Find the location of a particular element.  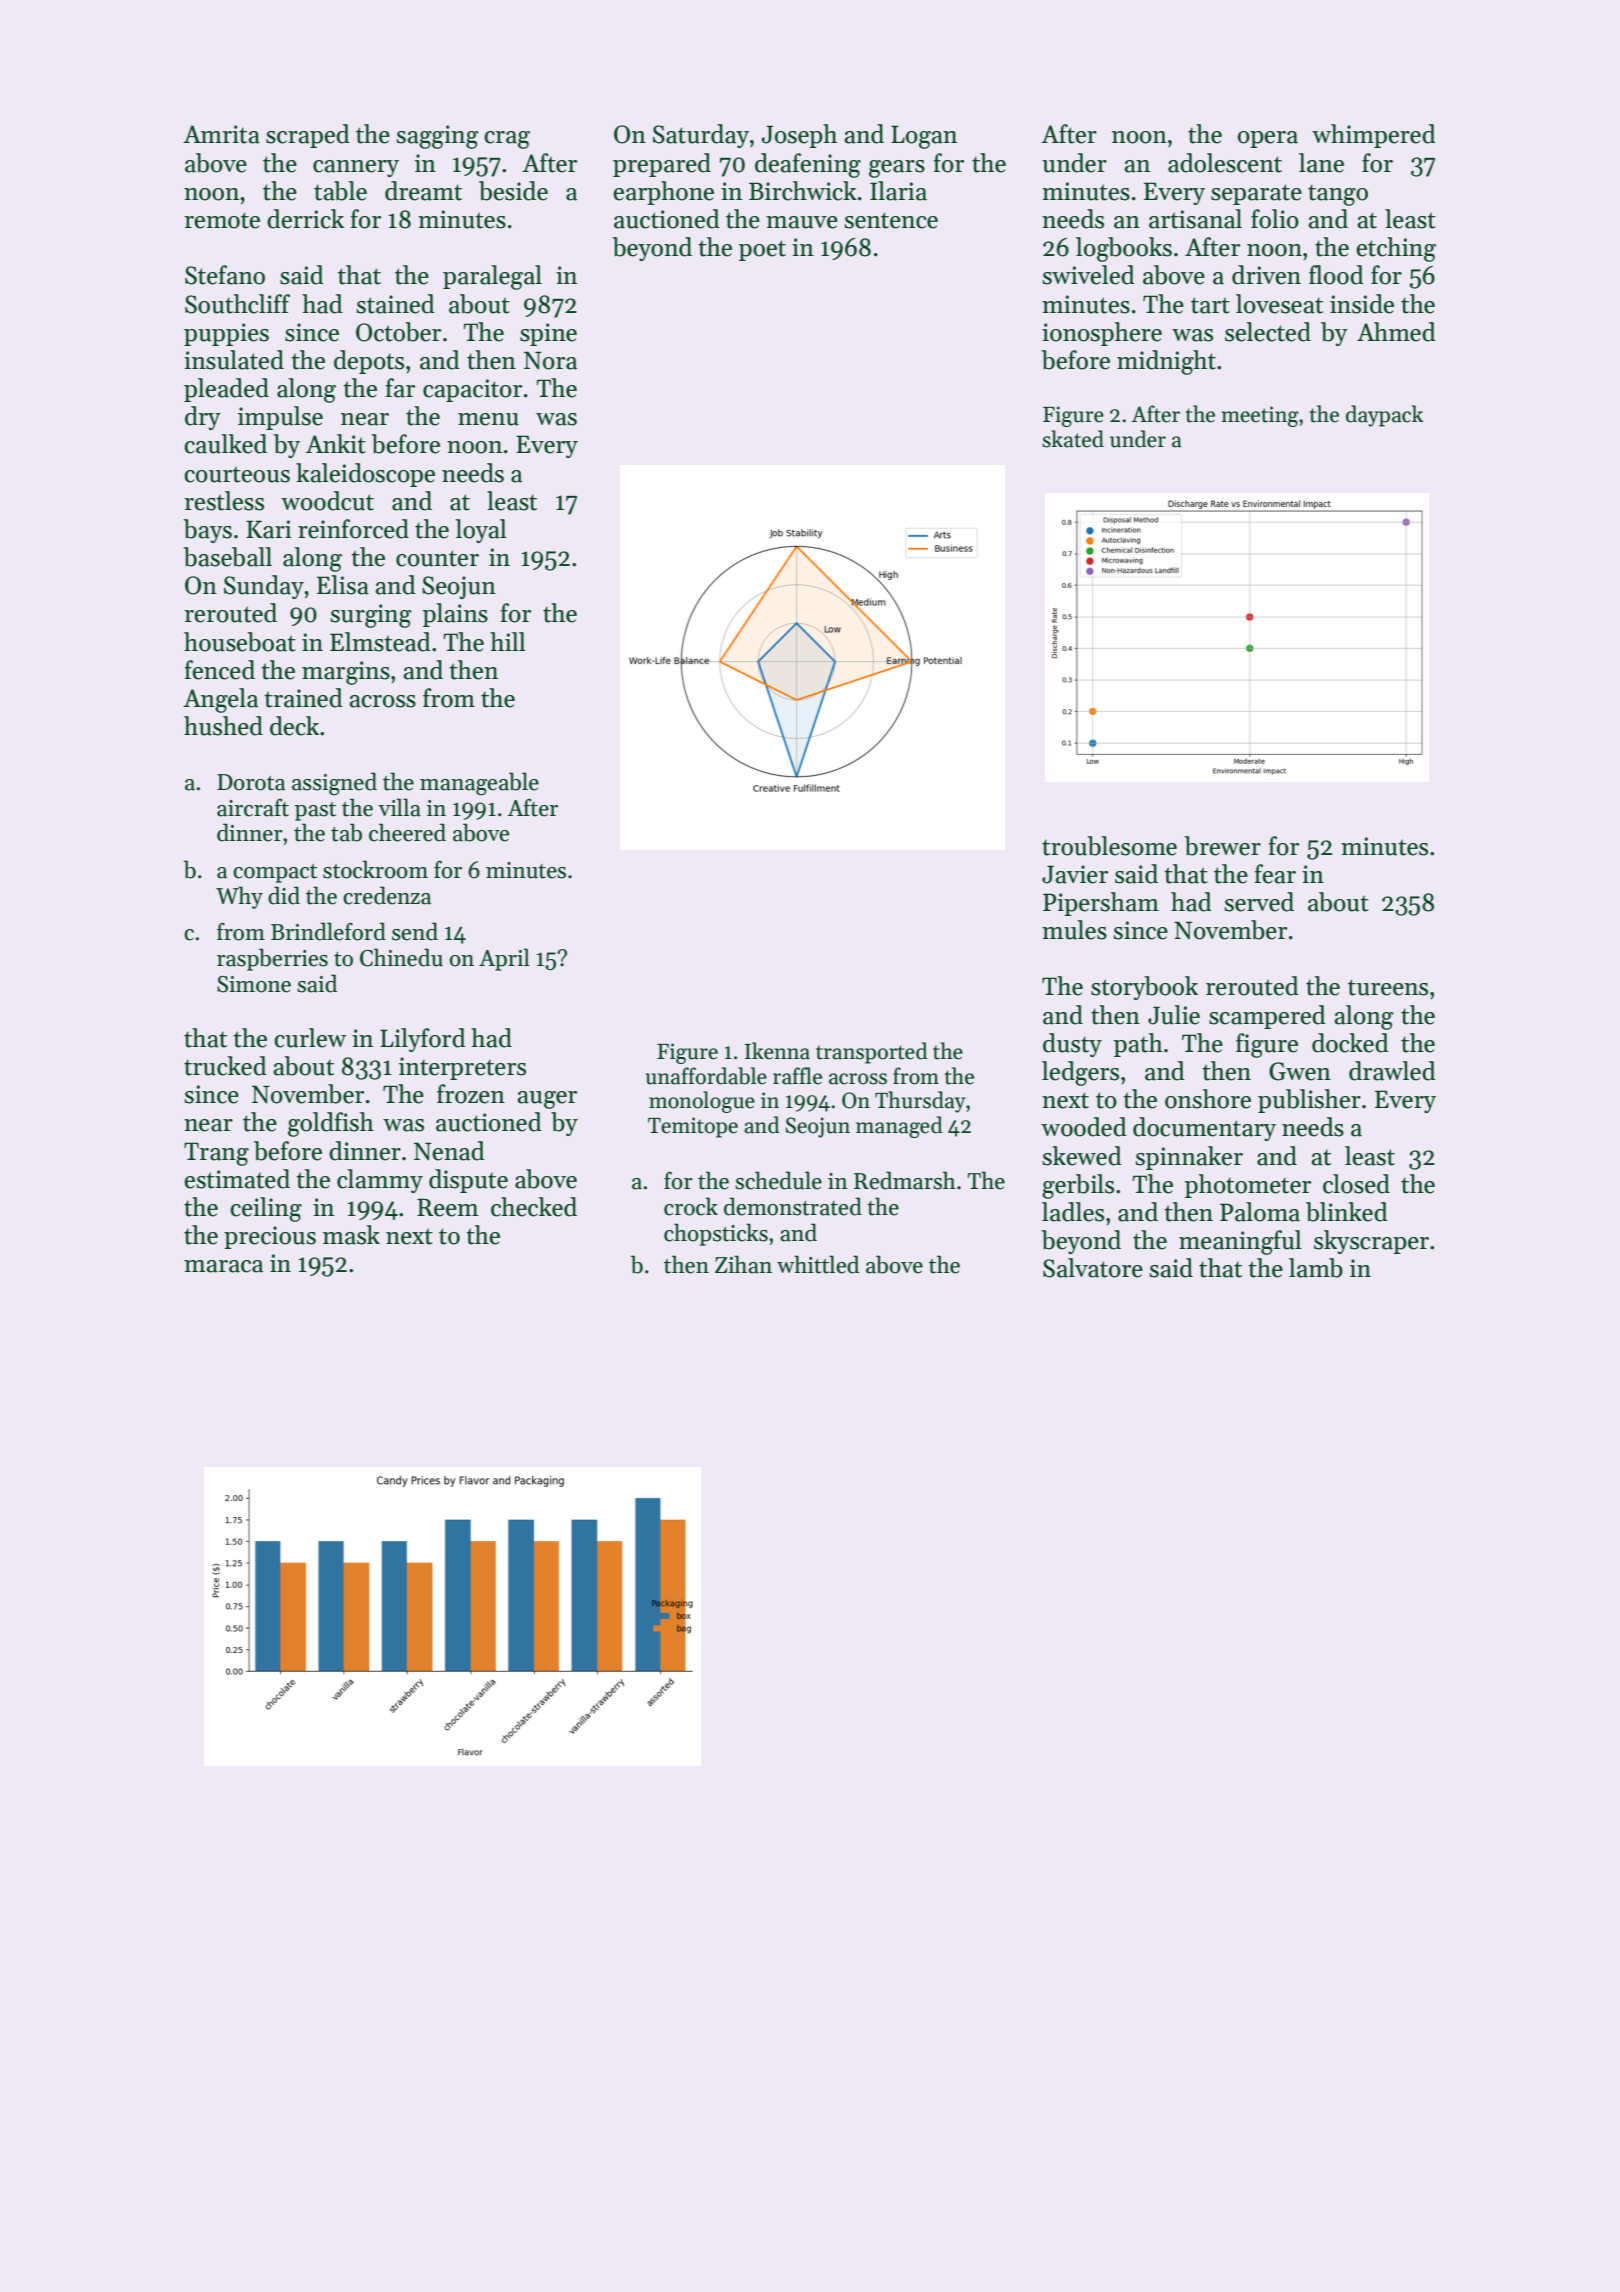

Reem is located at coordinates (448, 1207).
